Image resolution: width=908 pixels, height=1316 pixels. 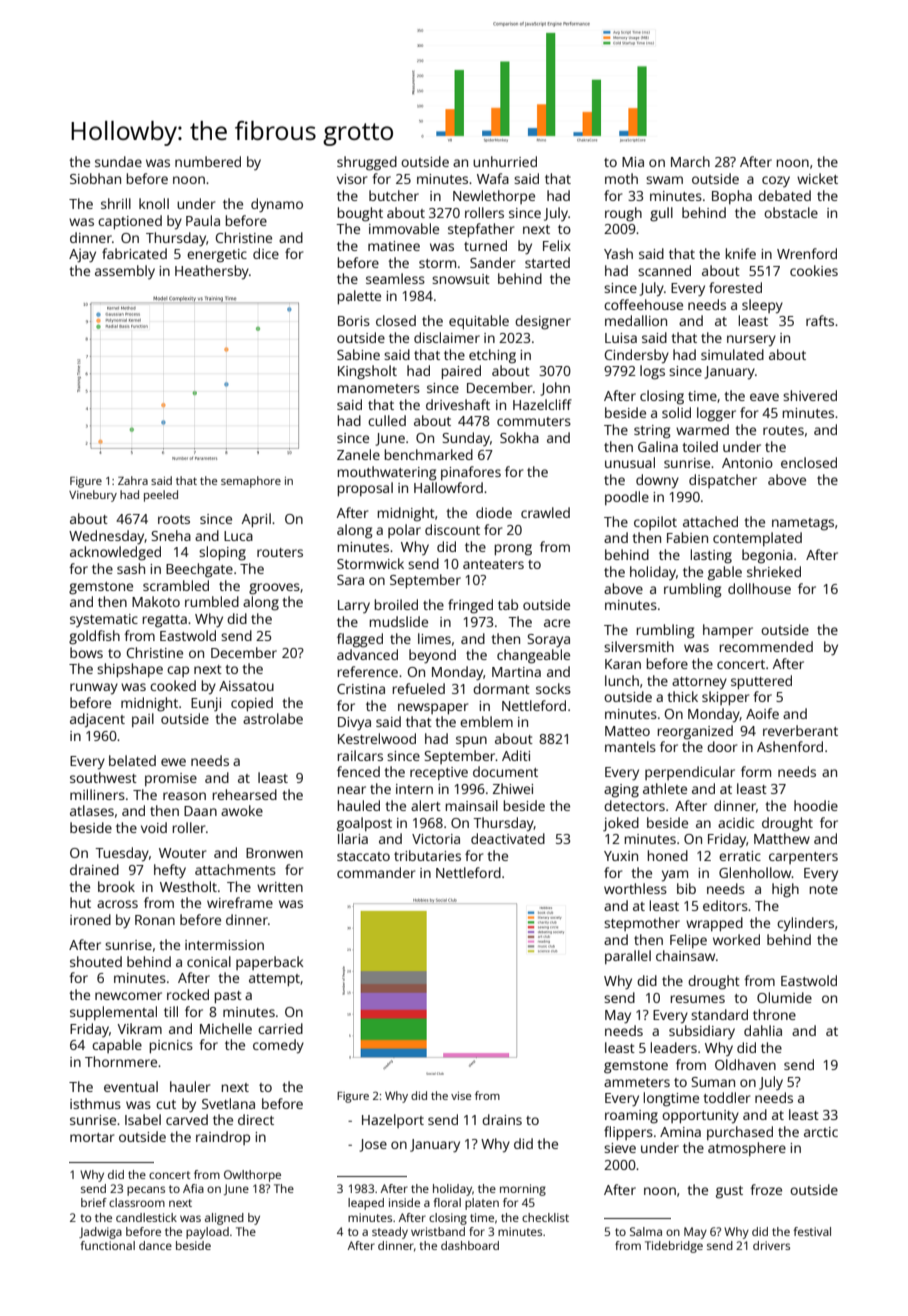 What do you see at coordinates (171, 1046) in the screenshot?
I see `picnics` at bounding box center [171, 1046].
